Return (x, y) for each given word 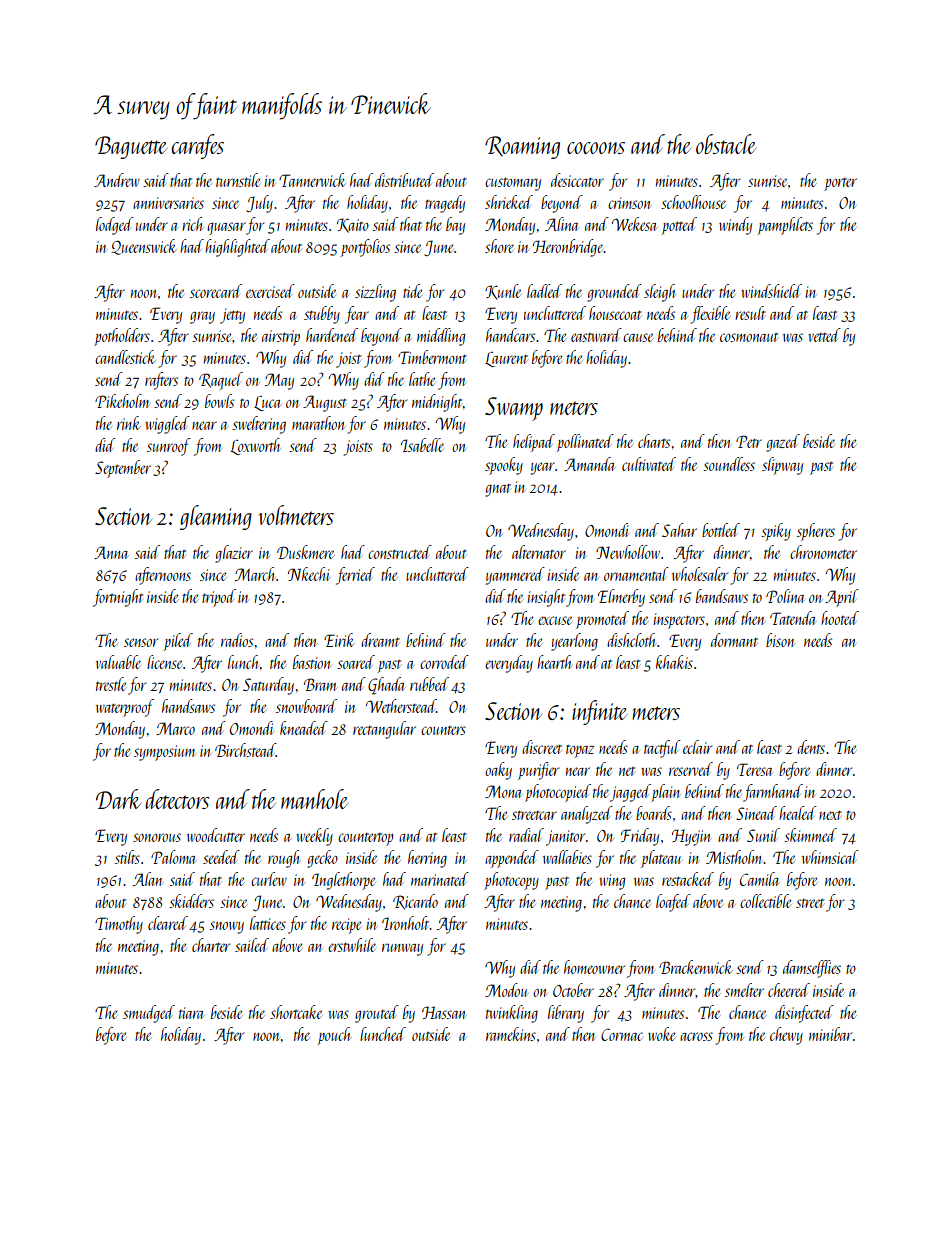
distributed (404, 180)
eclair (697, 747)
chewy (786, 1036)
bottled (721, 530)
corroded (444, 662)
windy (735, 226)
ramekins (511, 1034)
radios (237, 640)
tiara (191, 1013)
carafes (197, 146)
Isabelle (422, 445)
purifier (538, 771)
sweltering (259, 425)
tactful (662, 749)
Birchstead (245, 750)
